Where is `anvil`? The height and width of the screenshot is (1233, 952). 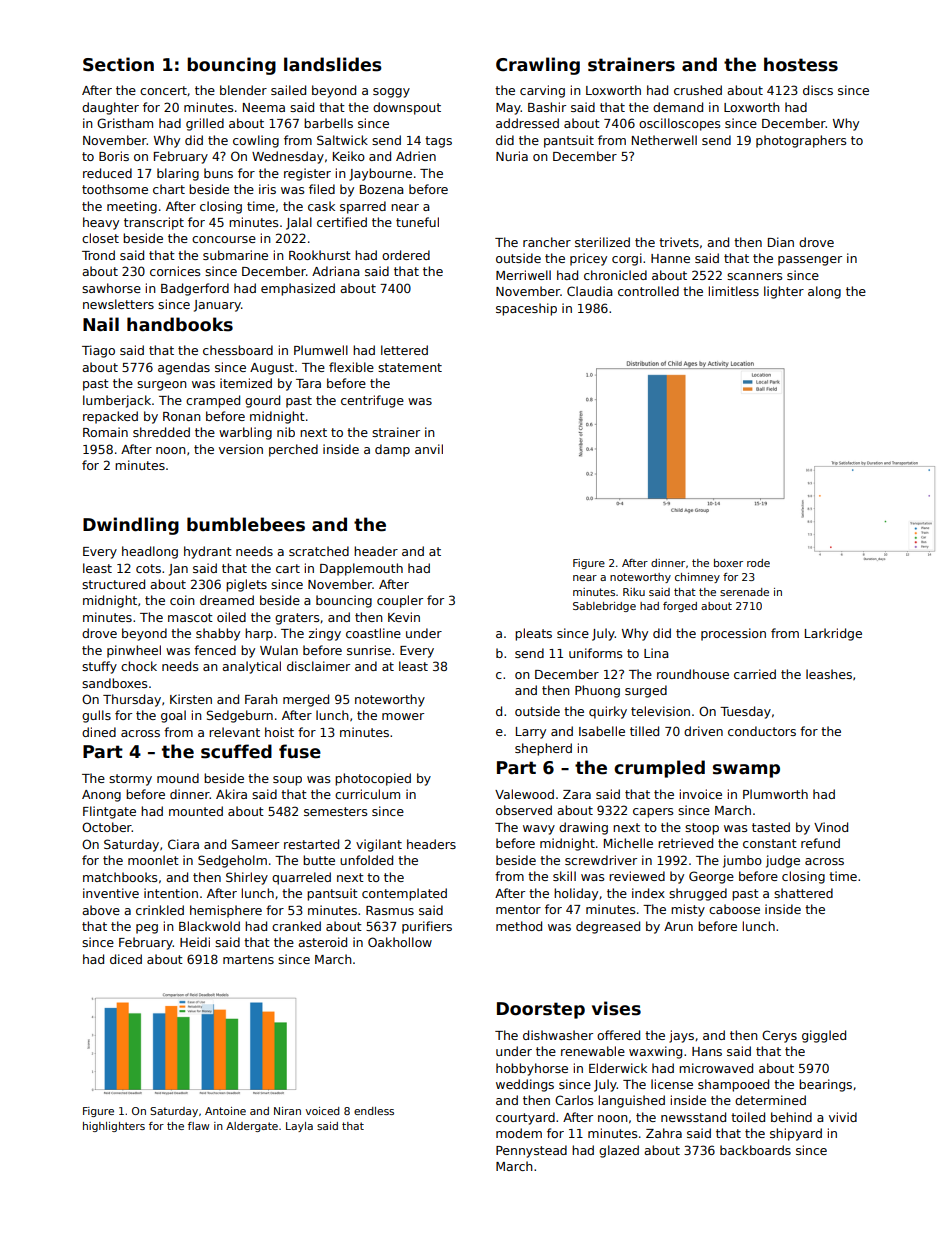
anvil is located at coordinates (429, 449).
